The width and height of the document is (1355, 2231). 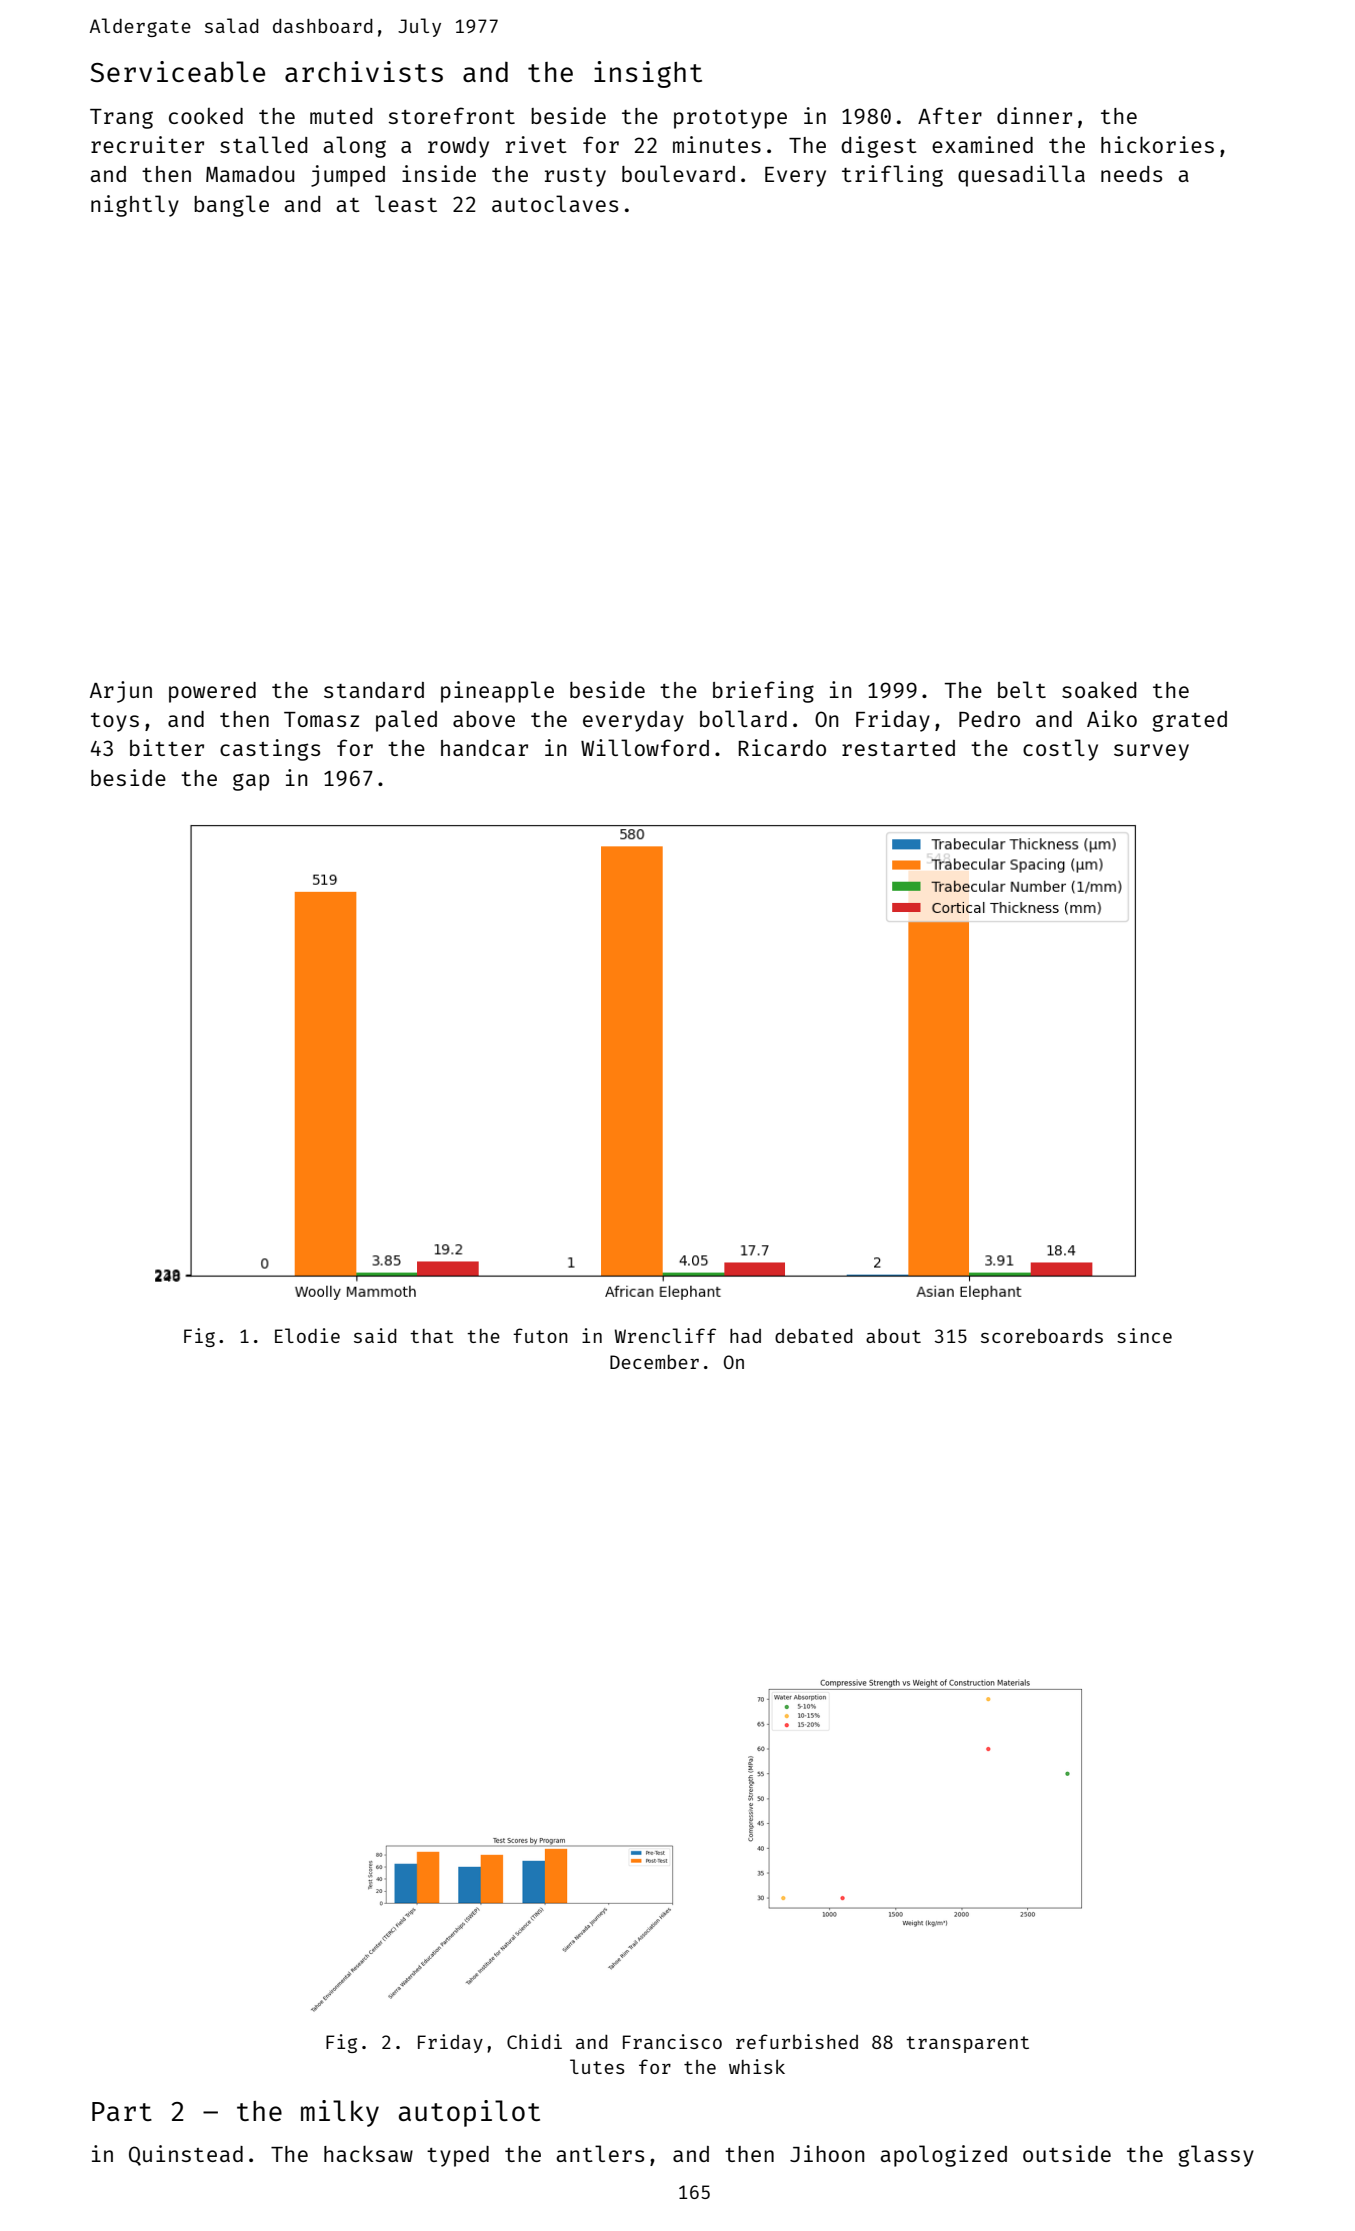 What do you see at coordinates (892, 176) in the document?
I see `trifling` at bounding box center [892, 176].
